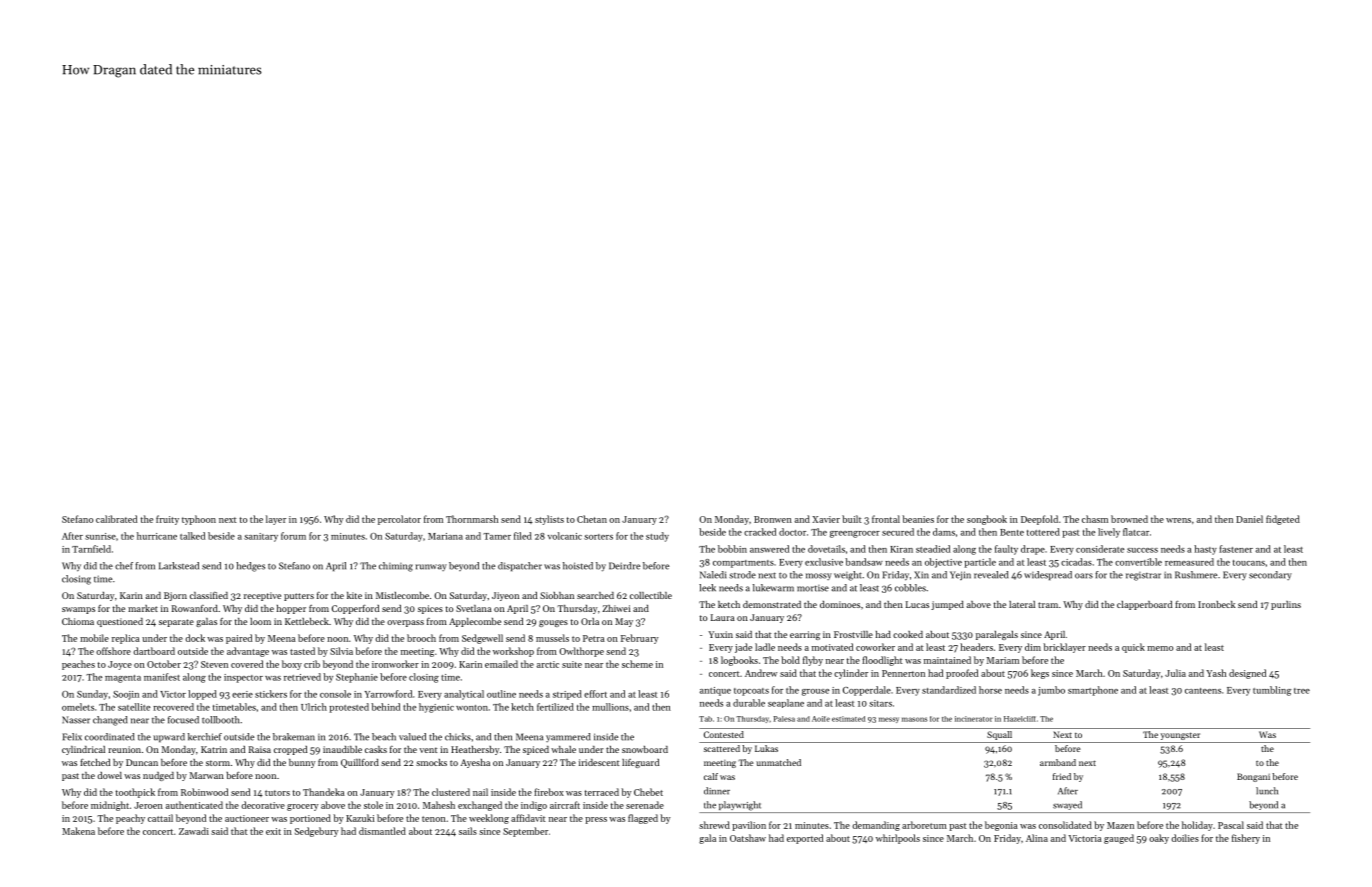 The image size is (1372, 887). I want to click on headers, so click(976, 647).
